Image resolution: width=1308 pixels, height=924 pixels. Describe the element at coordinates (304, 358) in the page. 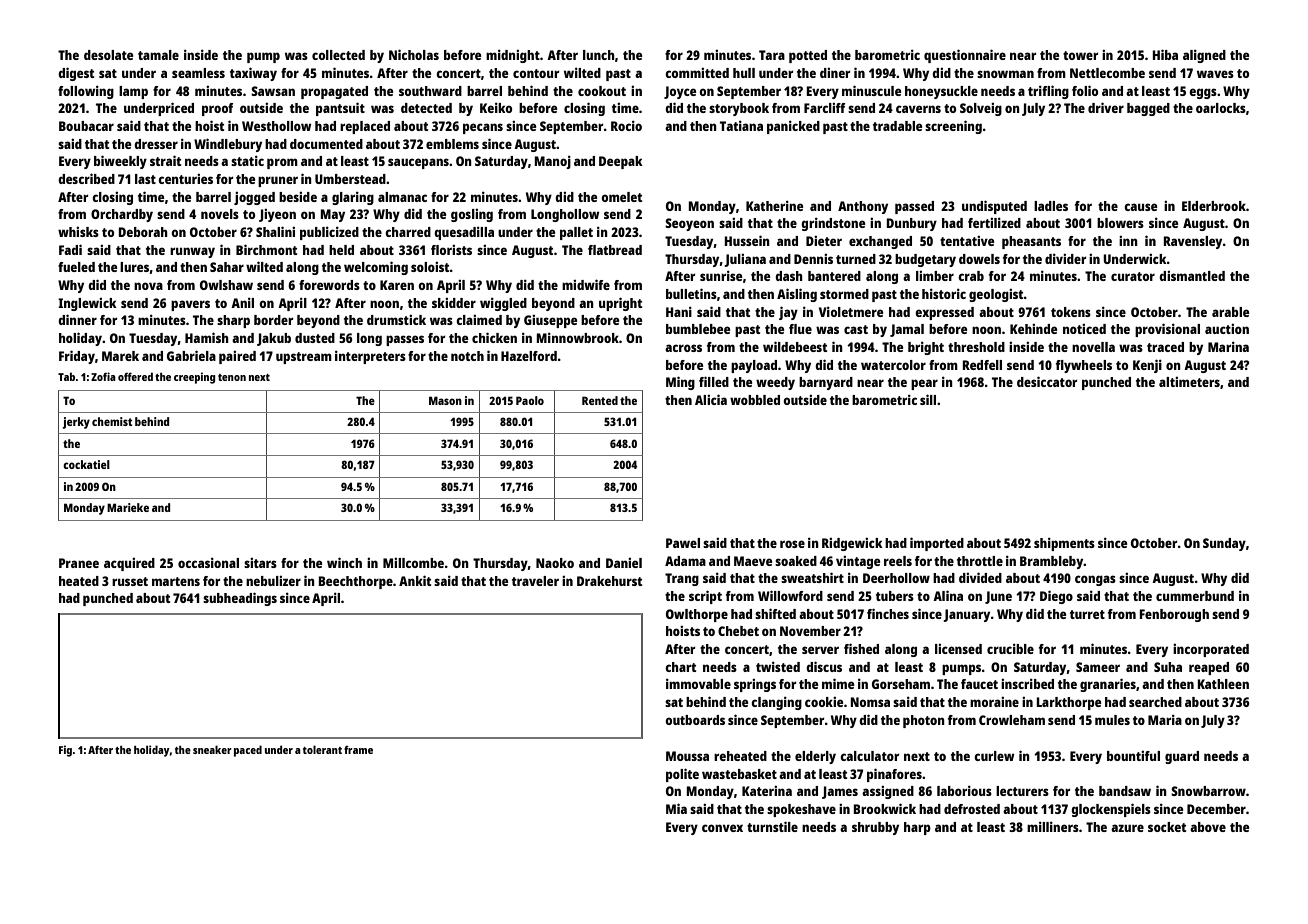

I see `upstream` at that location.
